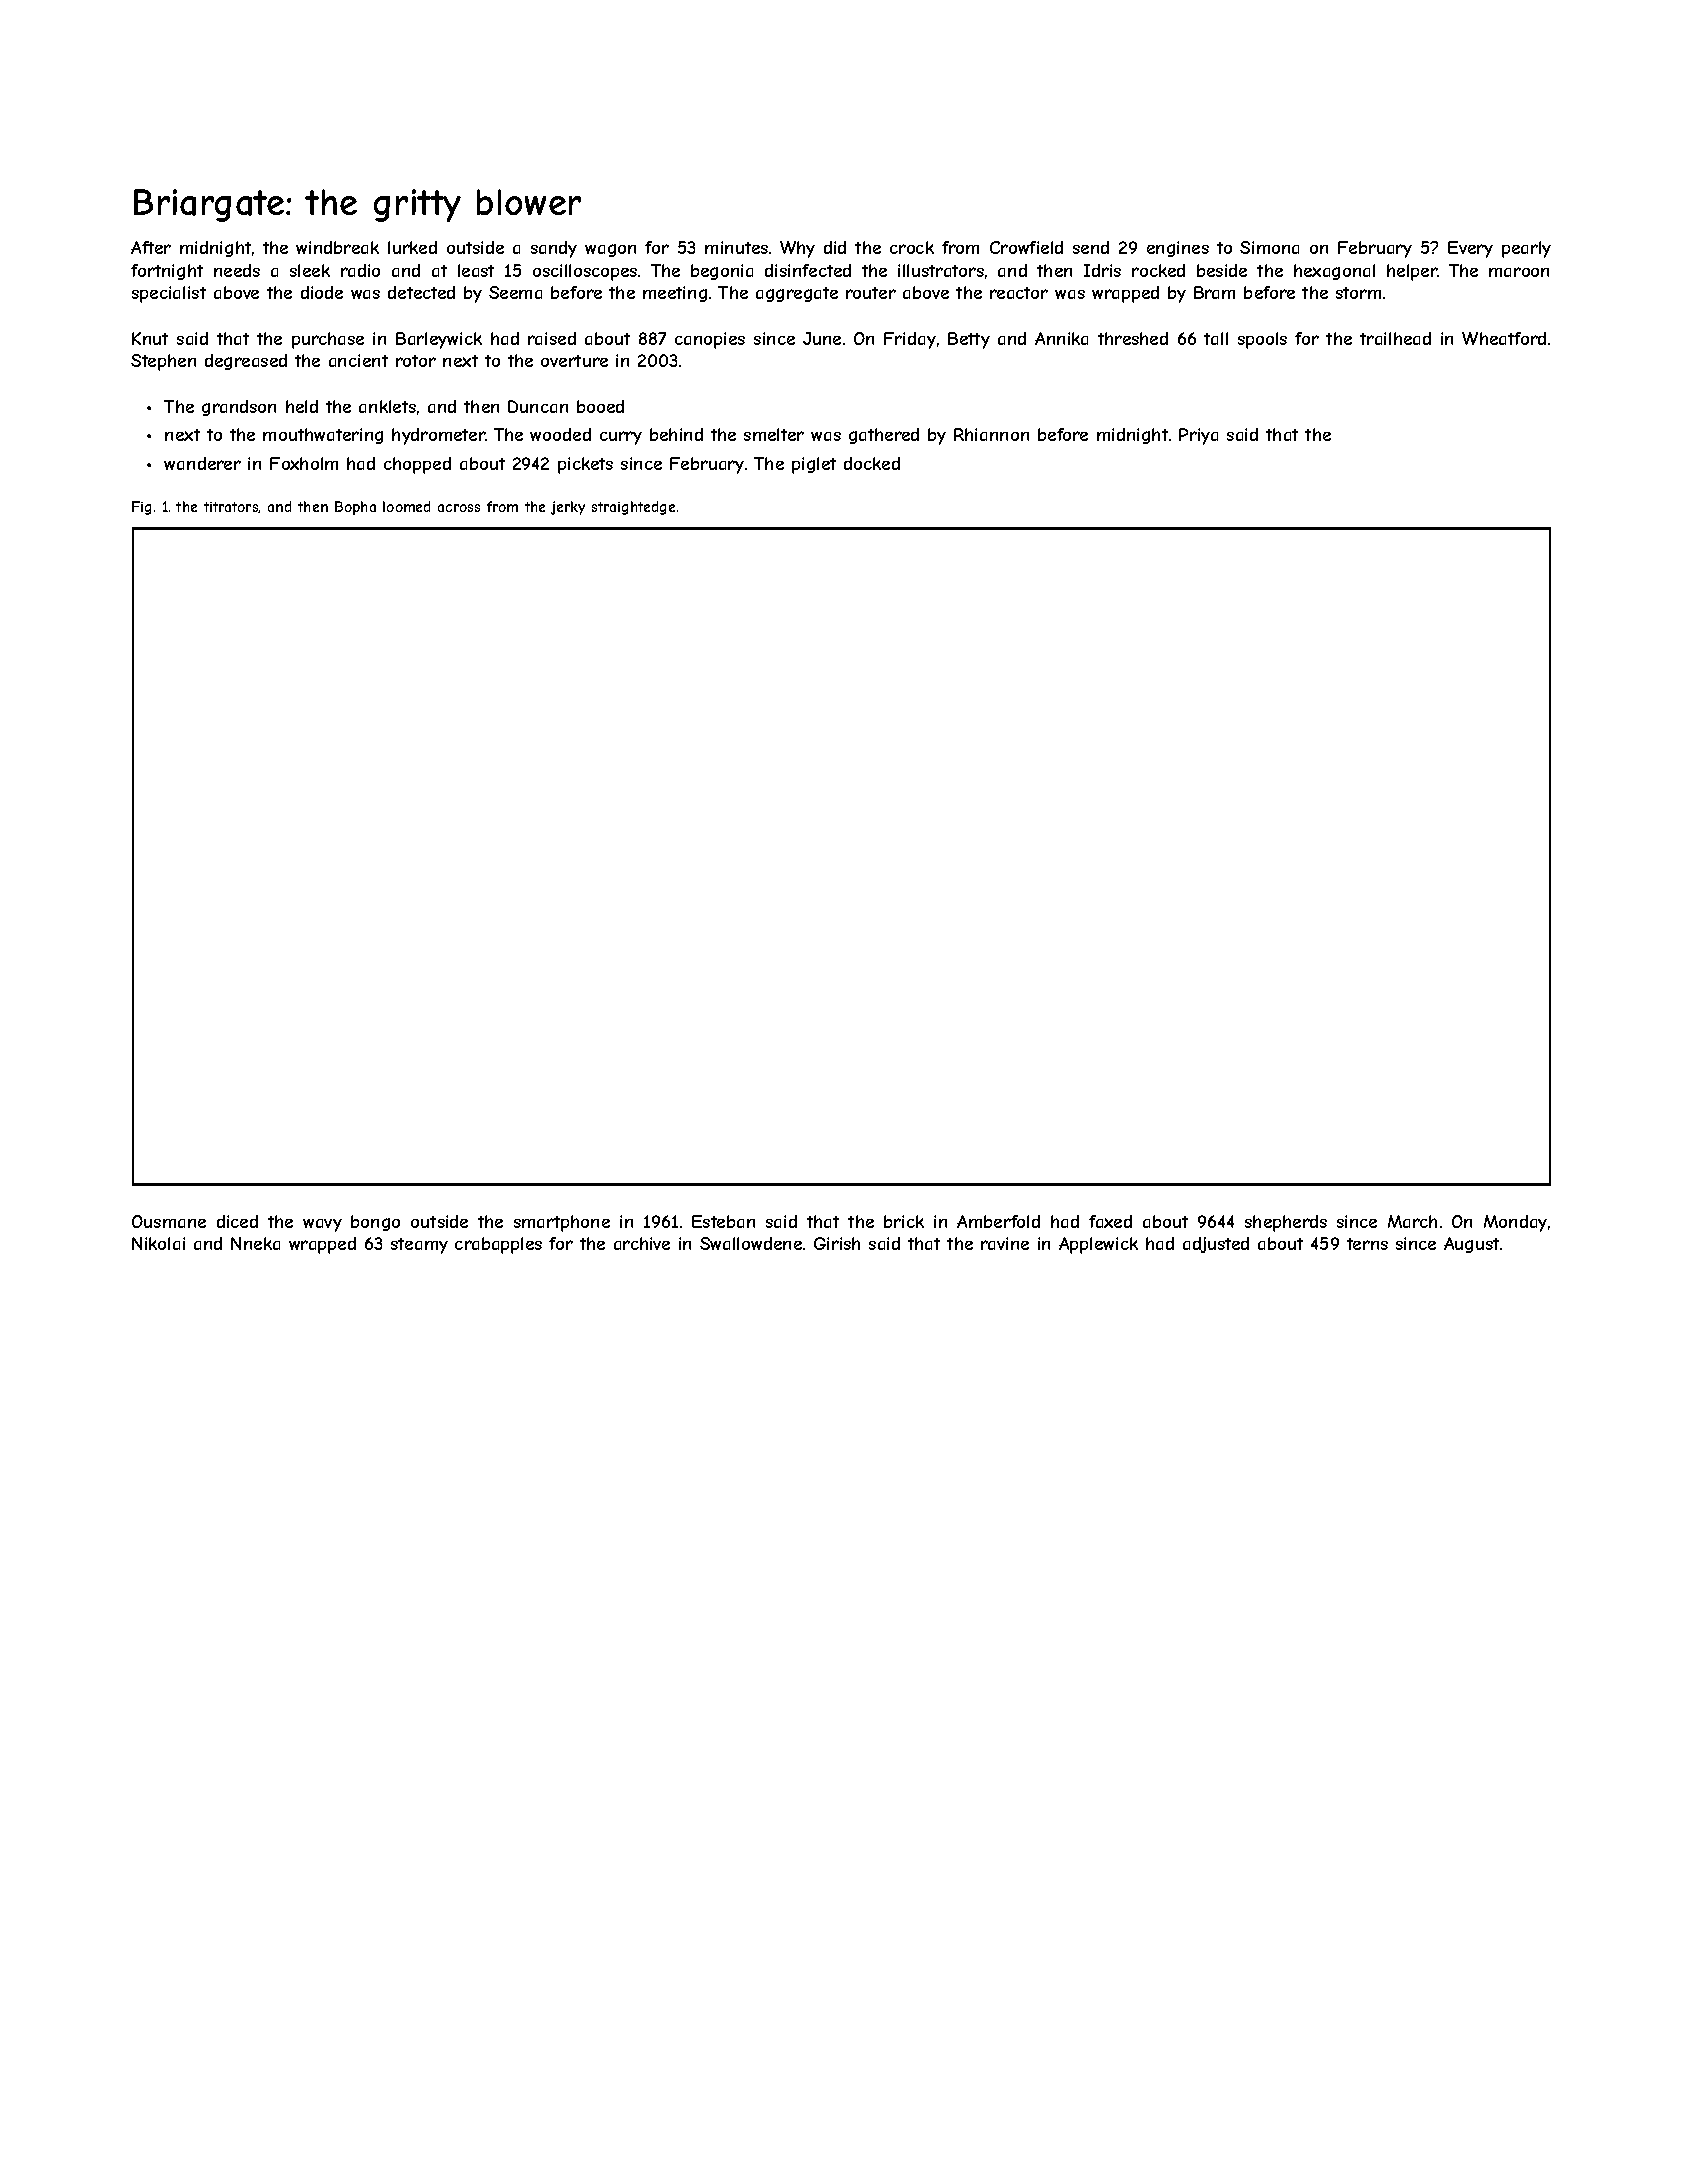 This screenshot has width=1683, height=2178. What do you see at coordinates (459, 508) in the screenshot?
I see `across` at bounding box center [459, 508].
